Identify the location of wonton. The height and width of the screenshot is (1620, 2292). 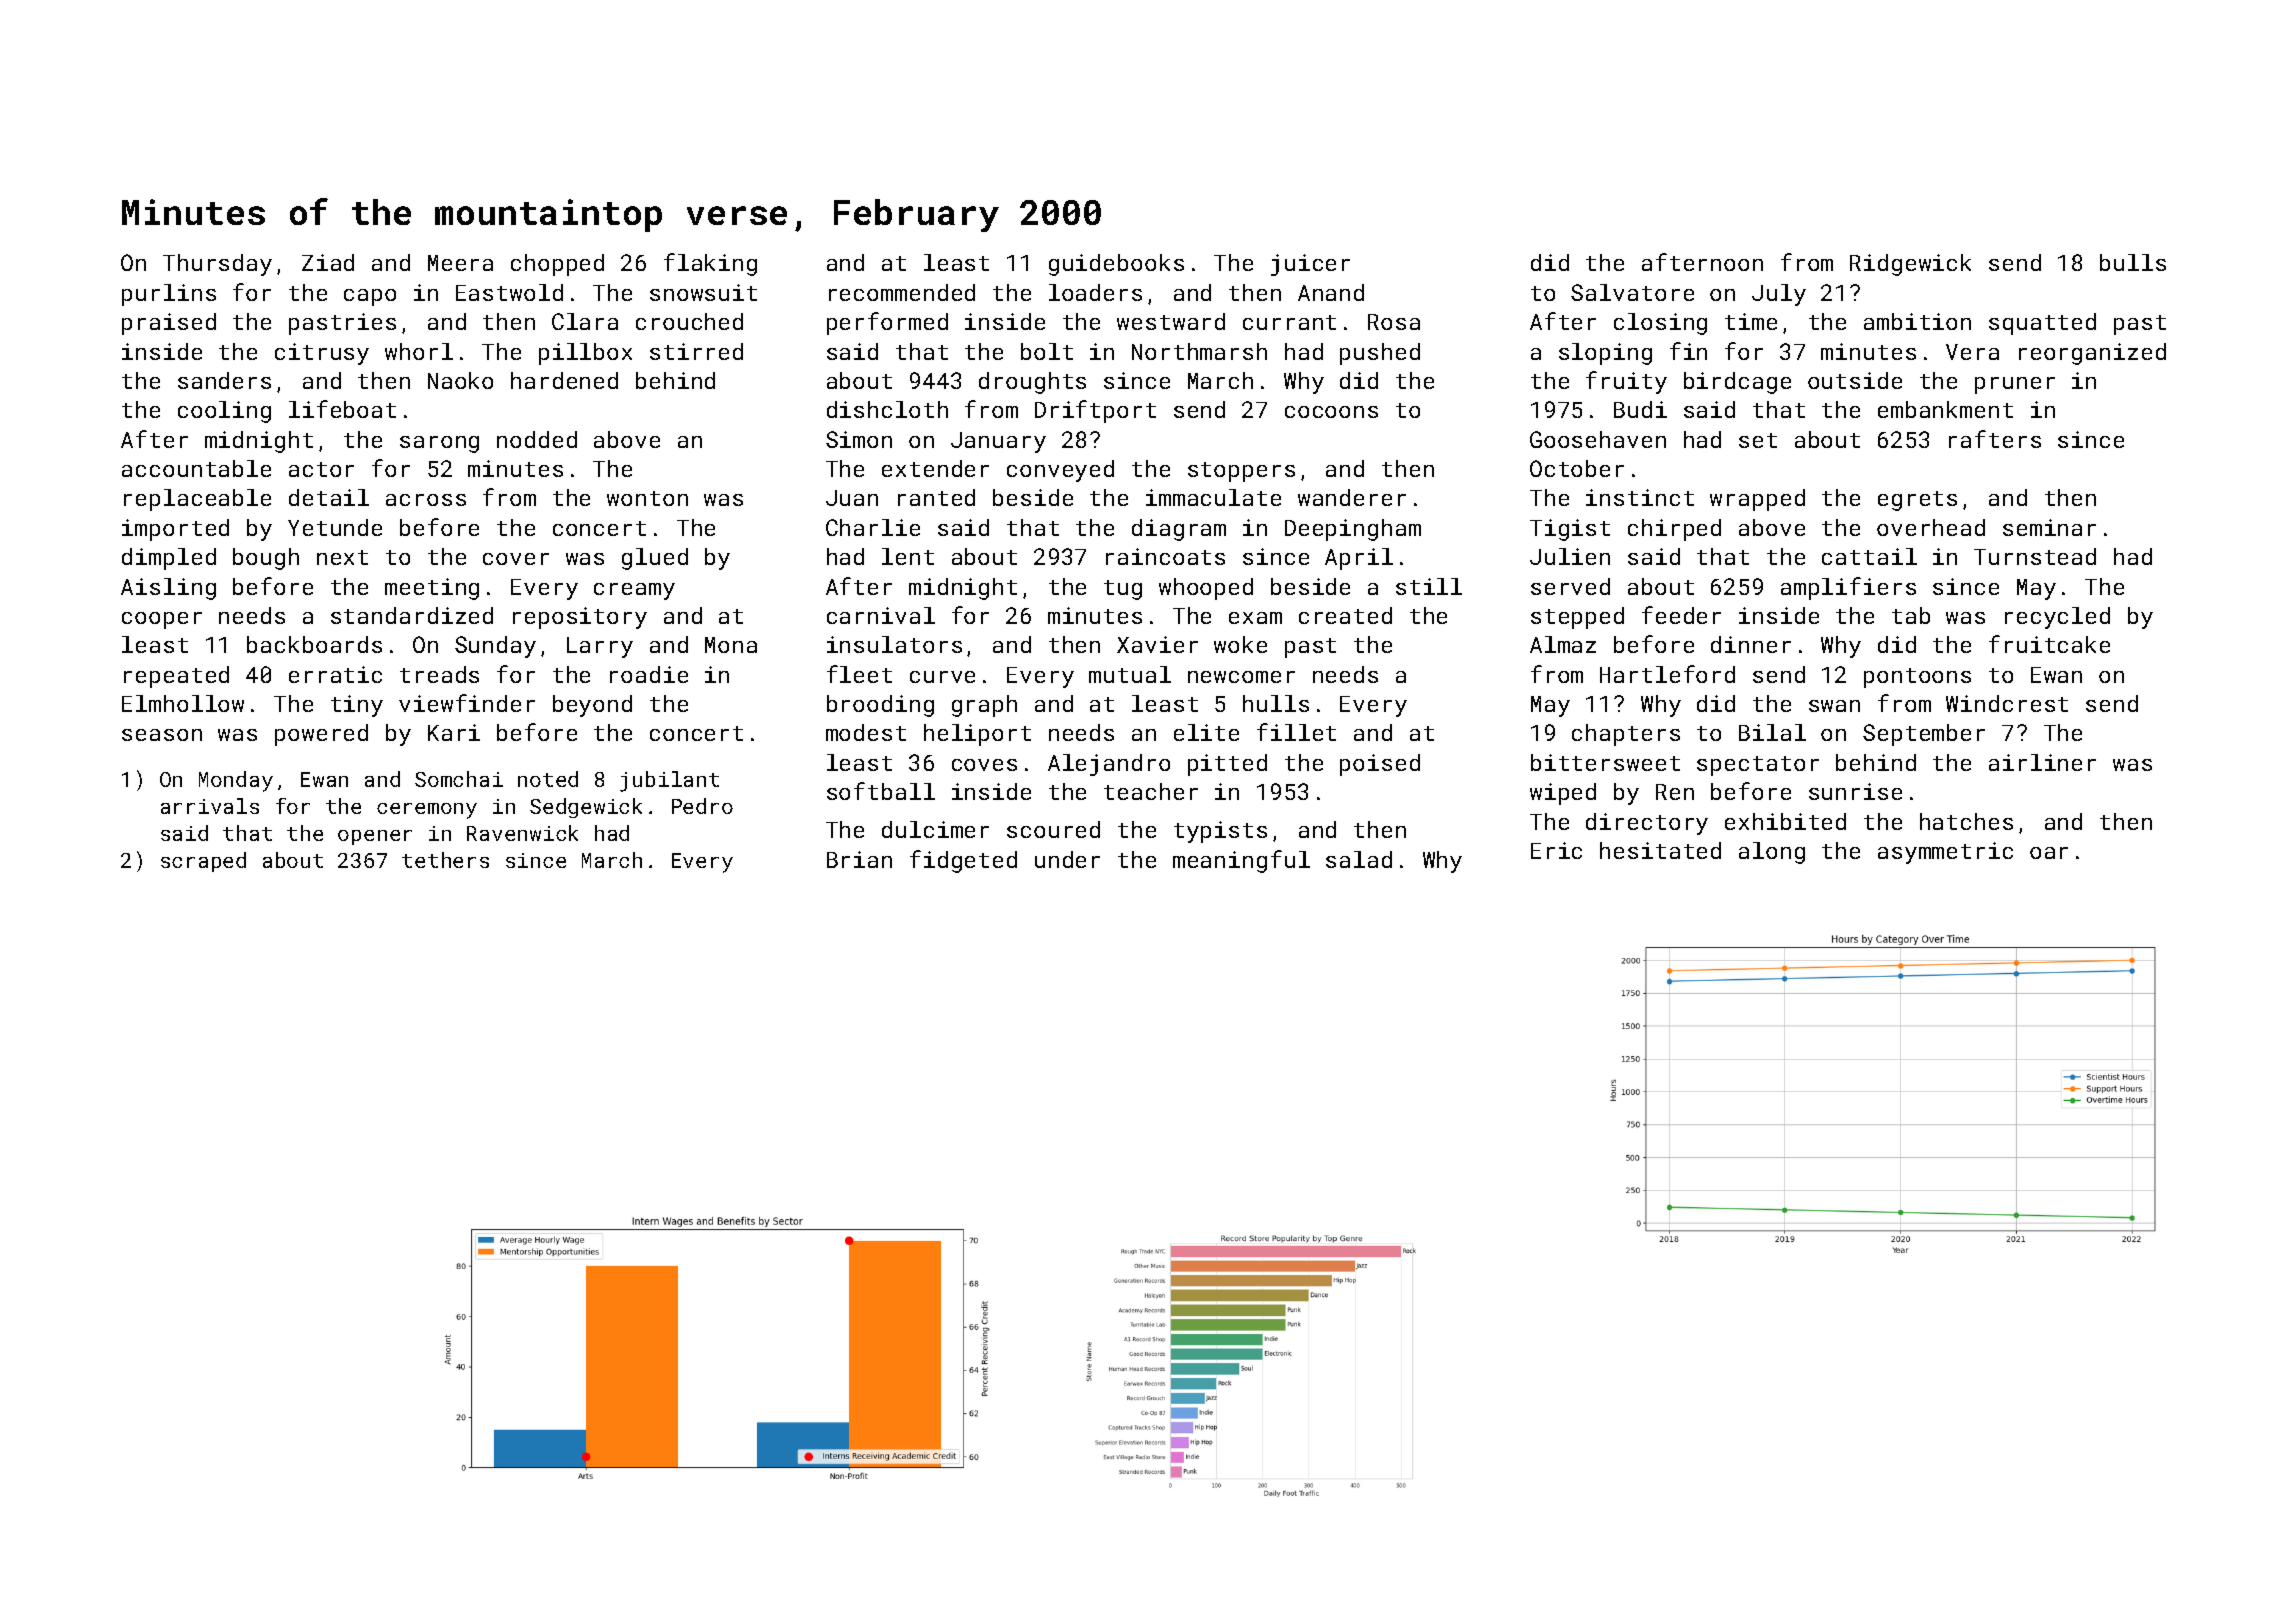
(647, 498).
